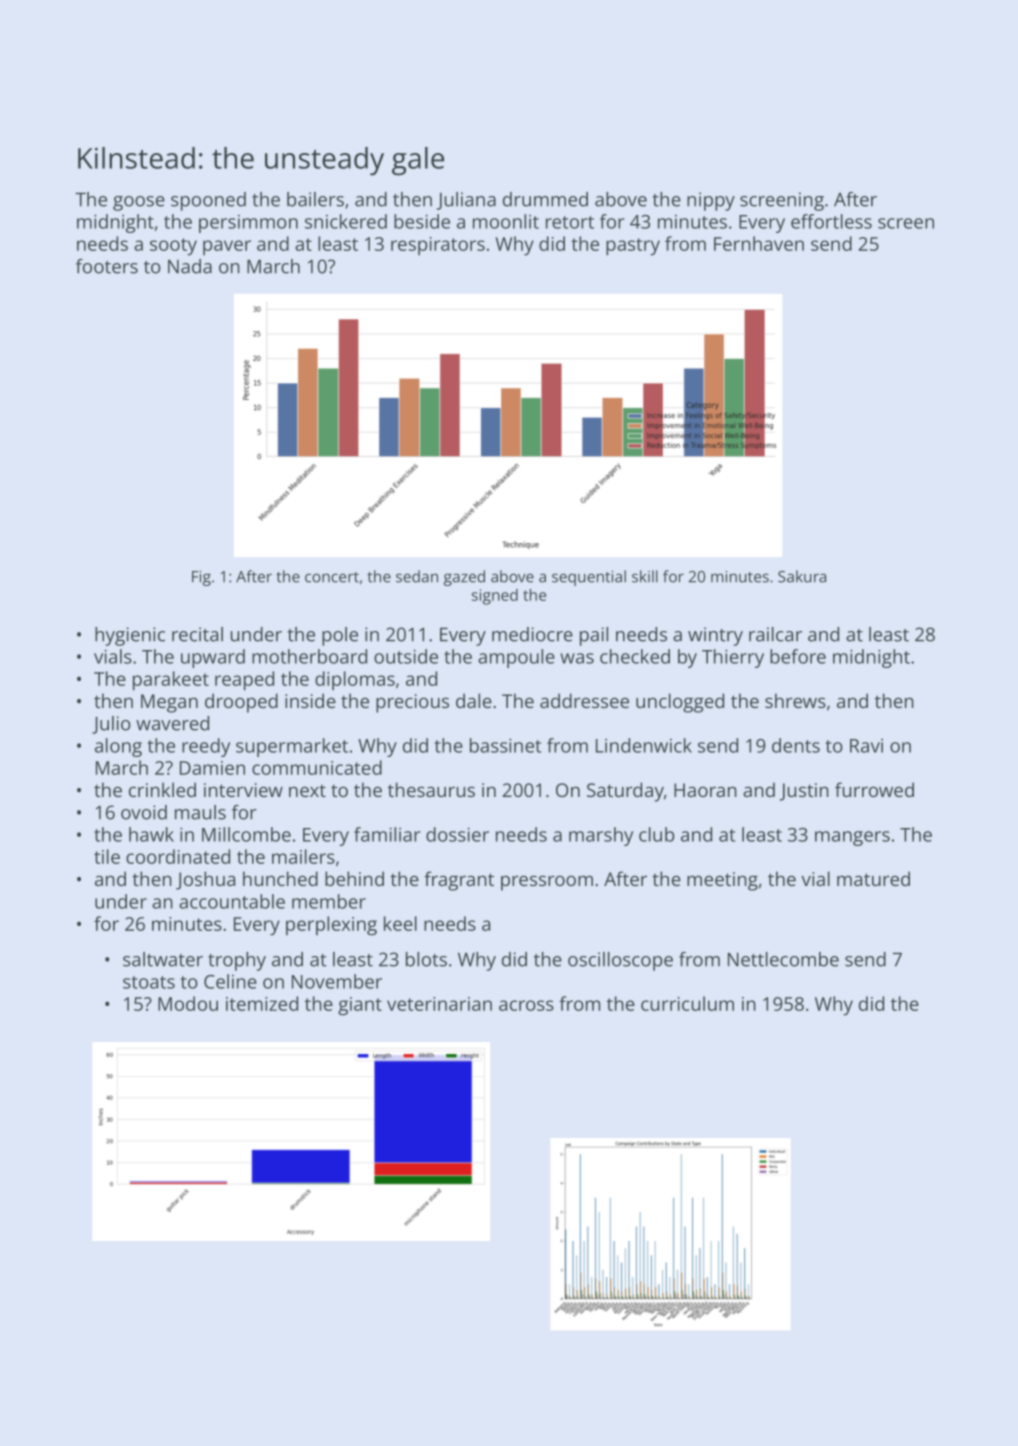 Image resolution: width=1018 pixels, height=1446 pixels. What do you see at coordinates (315, 199) in the screenshot?
I see `bailers` at bounding box center [315, 199].
